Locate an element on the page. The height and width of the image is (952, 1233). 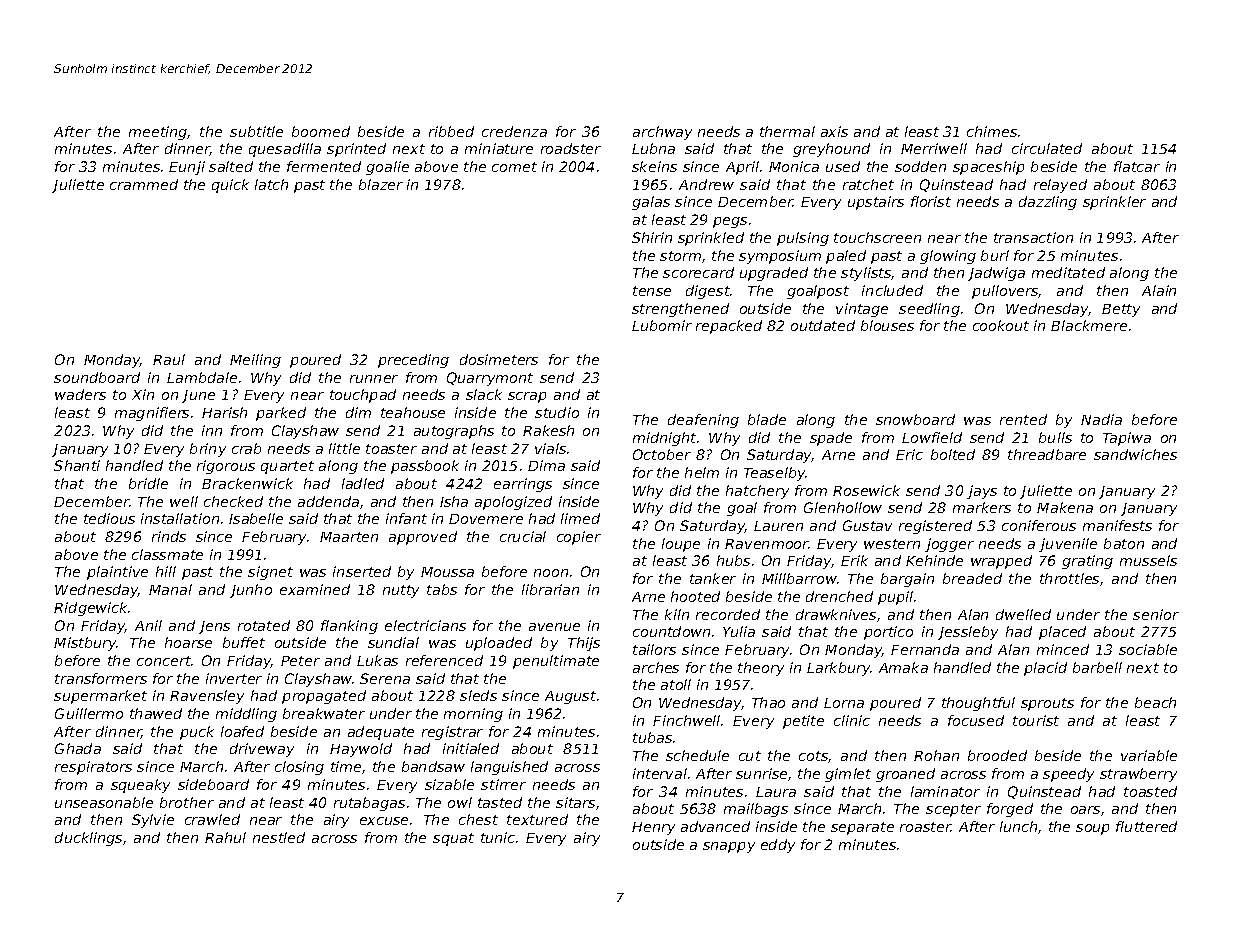
tense is located at coordinates (652, 291).
